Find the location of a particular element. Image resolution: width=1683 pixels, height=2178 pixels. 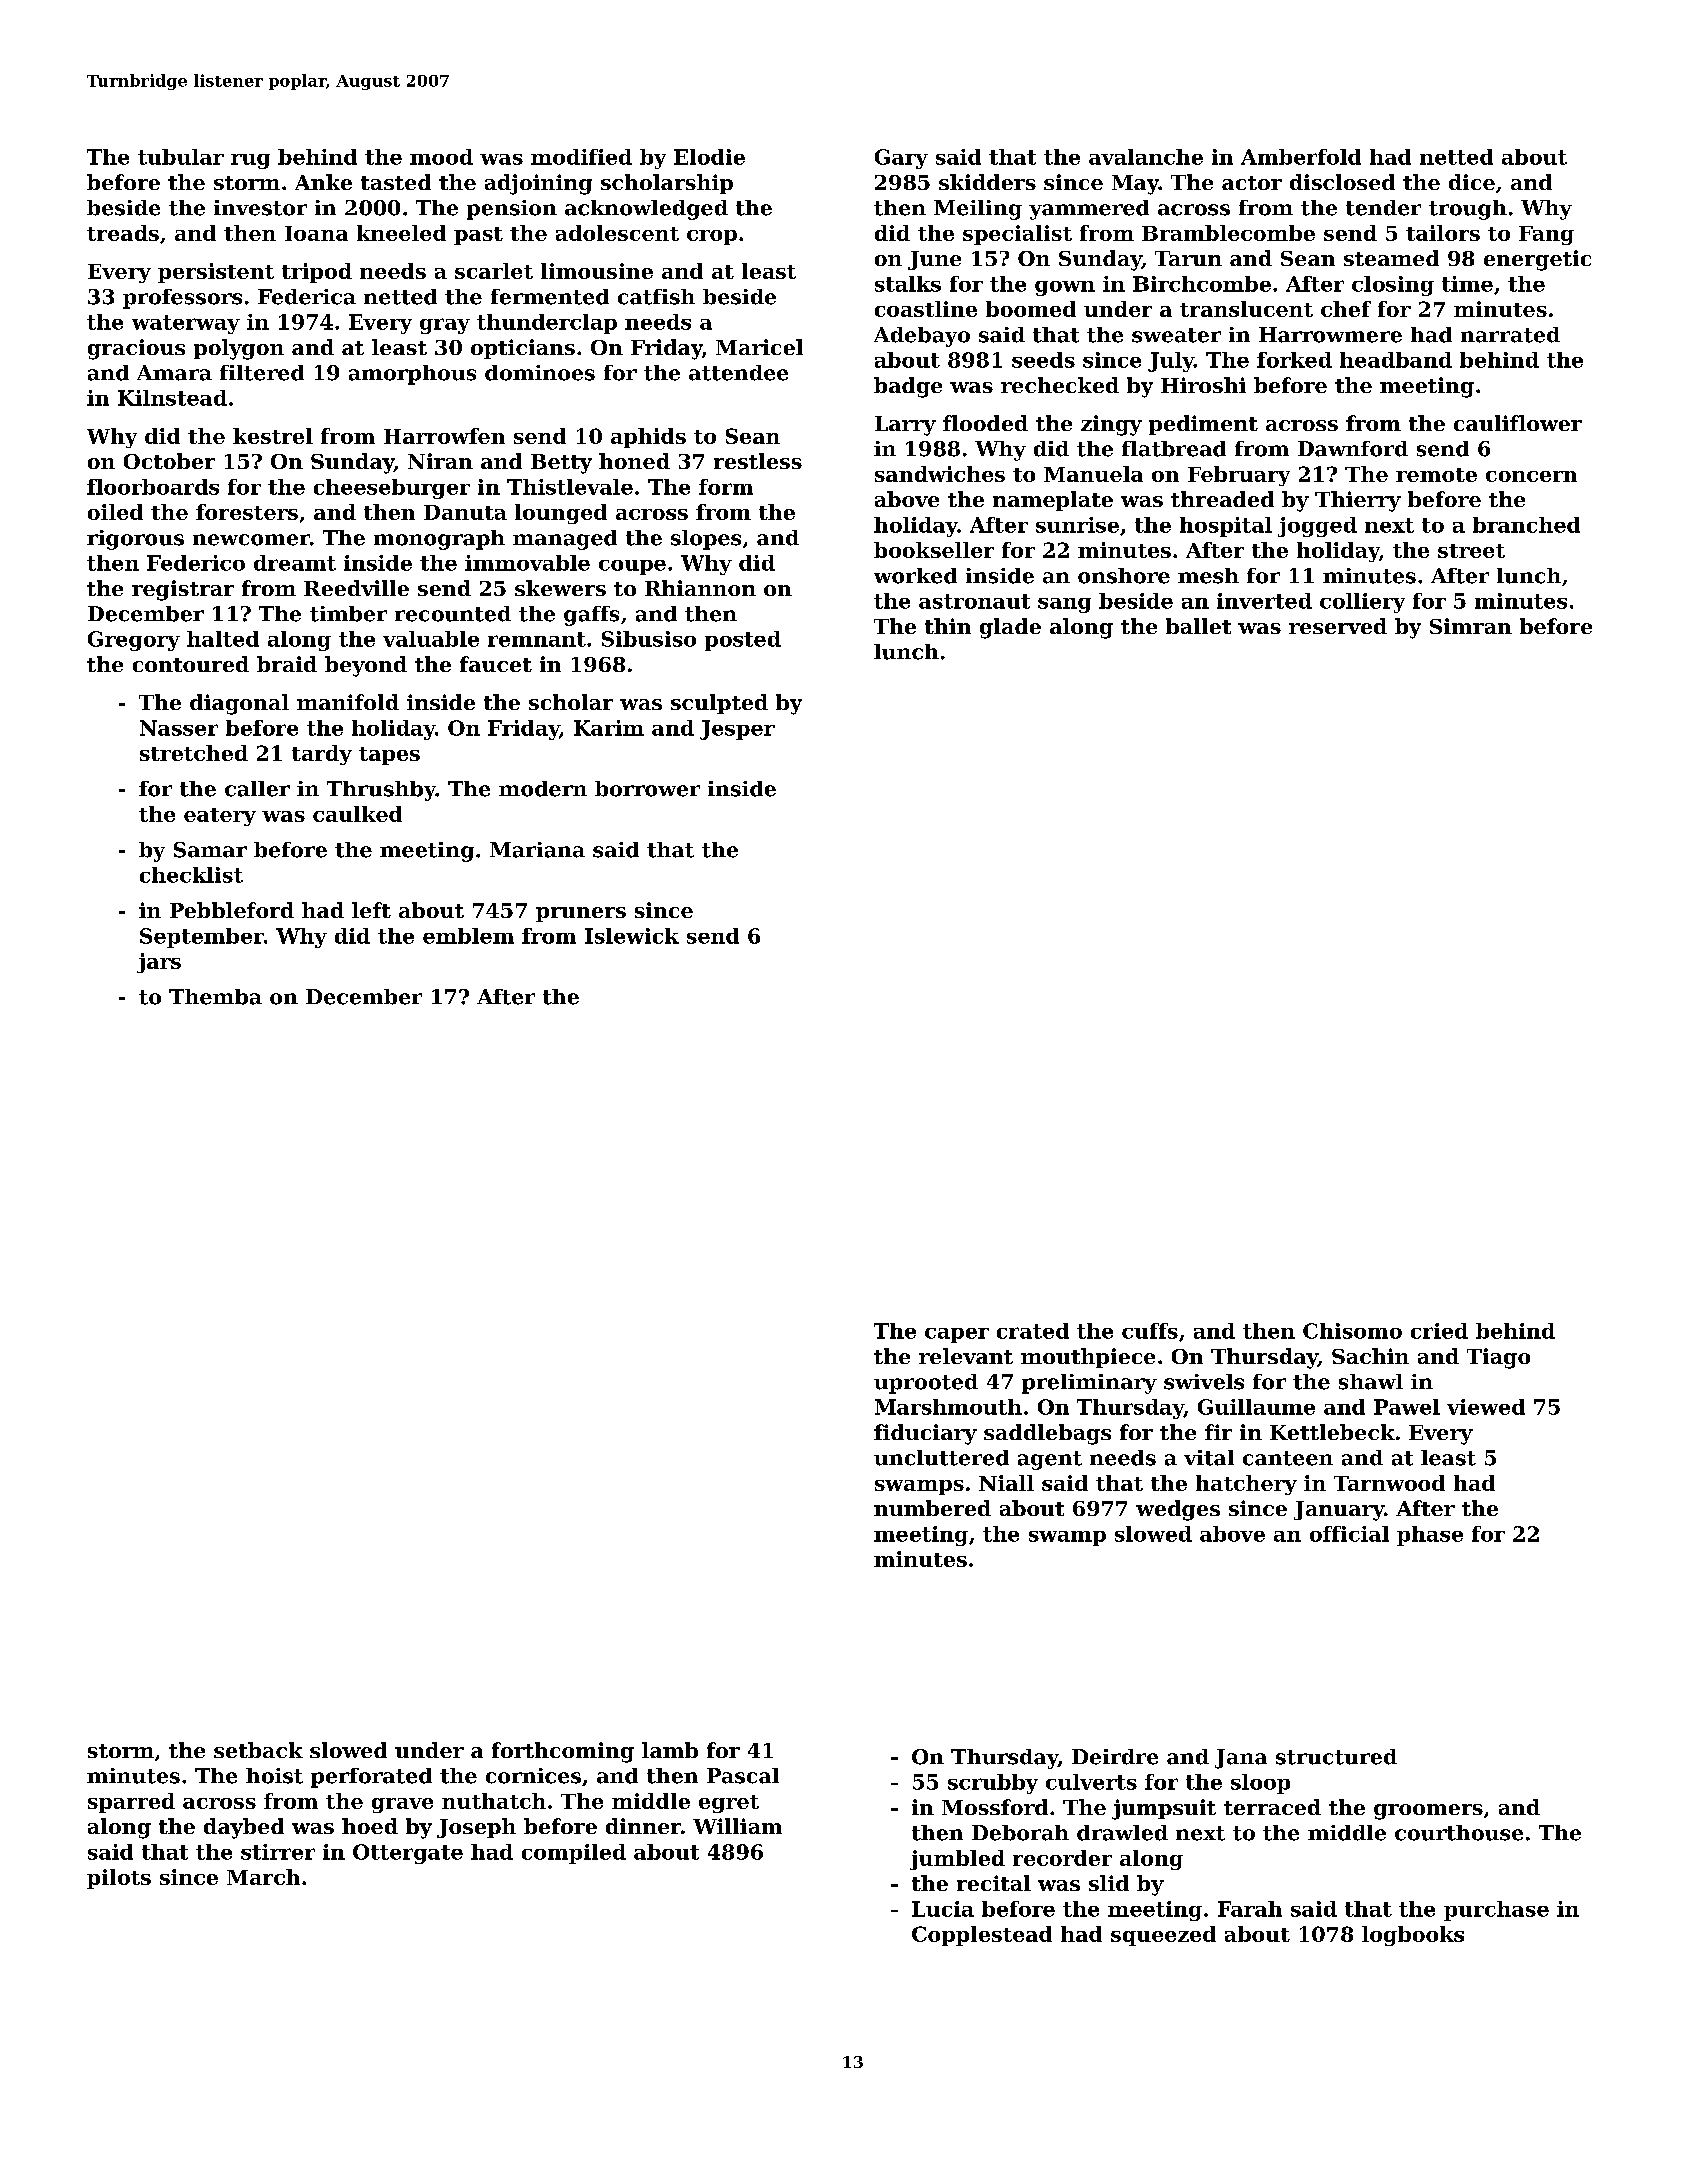

Themba is located at coordinates (215, 997).
